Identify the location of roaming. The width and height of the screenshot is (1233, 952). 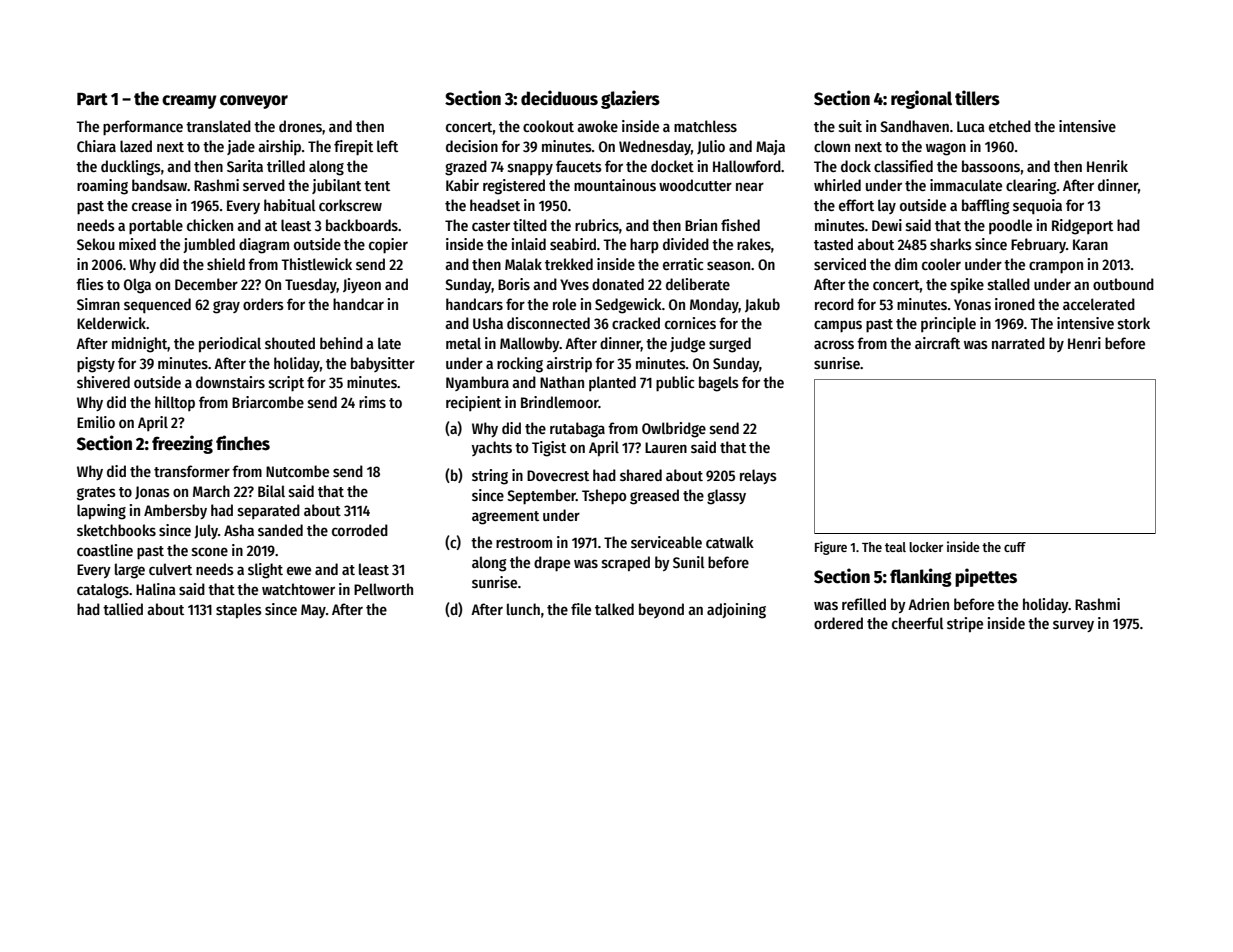
(102, 187).
